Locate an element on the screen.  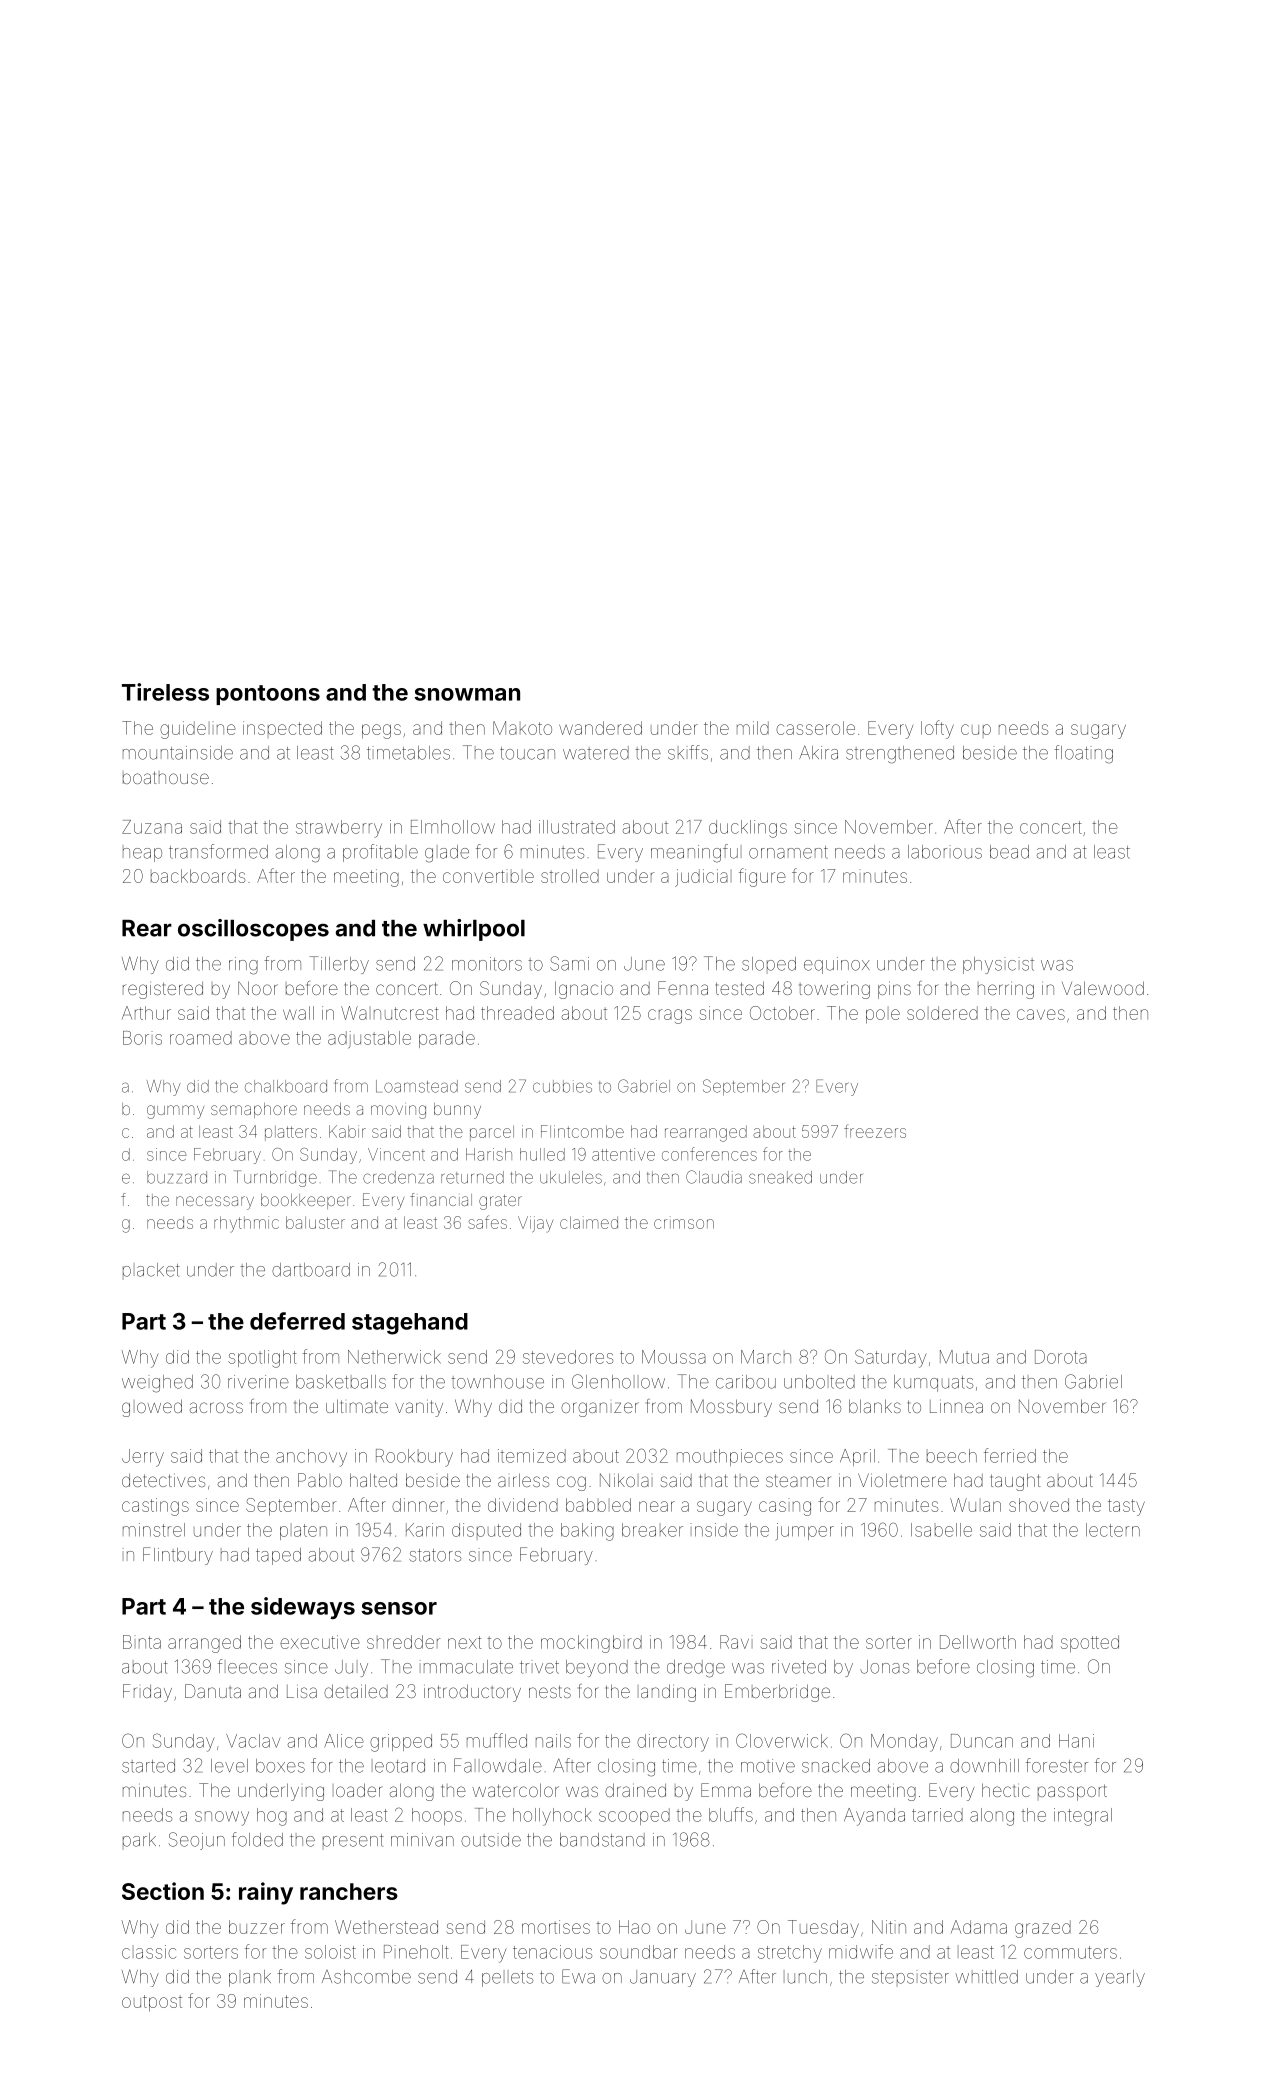
integral is located at coordinates (1083, 1817).
